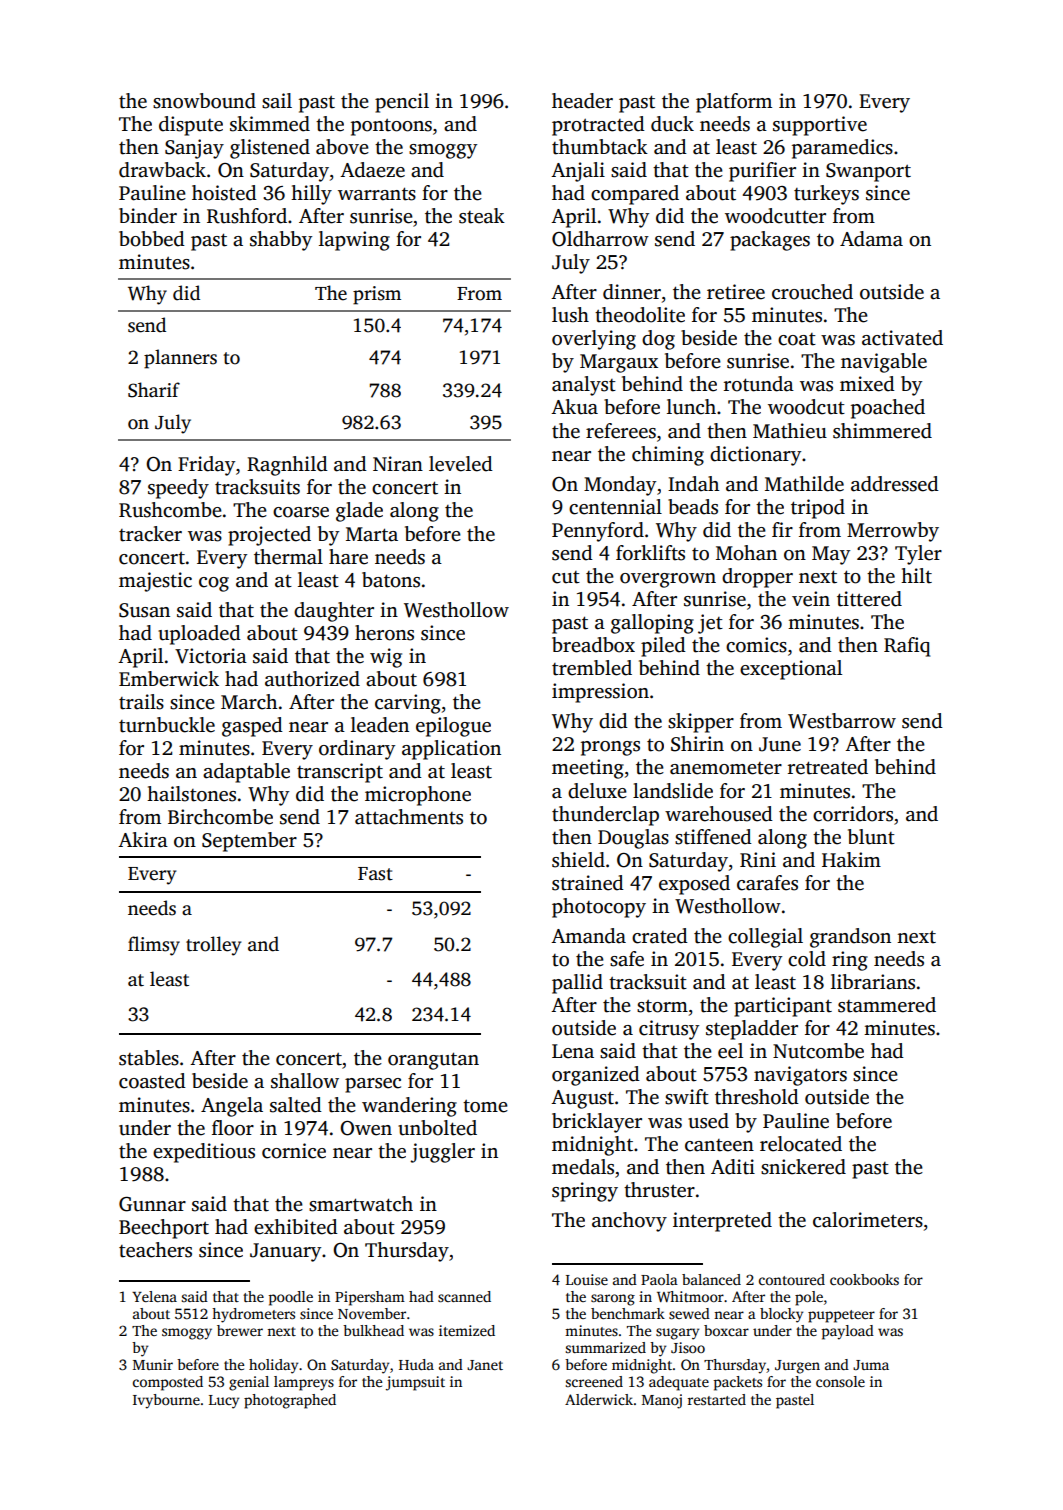  I want to click on supportive, so click(820, 126).
